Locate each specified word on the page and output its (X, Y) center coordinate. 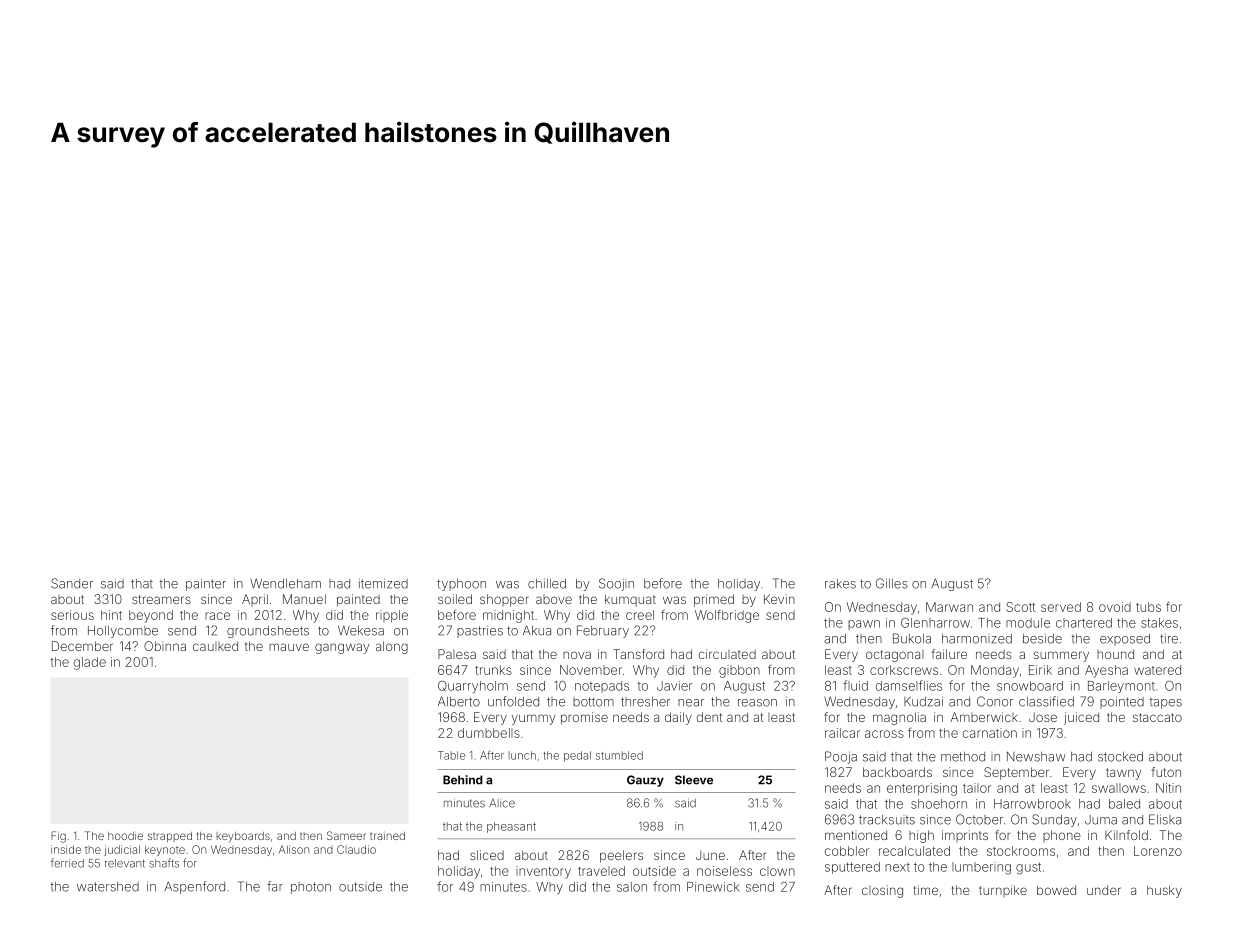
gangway (342, 648)
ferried (67, 863)
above (554, 599)
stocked (1120, 757)
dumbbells (489, 733)
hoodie (125, 836)
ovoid (1115, 607)
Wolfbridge (727, 616)
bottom (593, 702)
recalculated (914, 851)
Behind (463, 780)
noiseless (724, 871)
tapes (1166, 703)
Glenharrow (935, 623)
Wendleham (285, 583)
